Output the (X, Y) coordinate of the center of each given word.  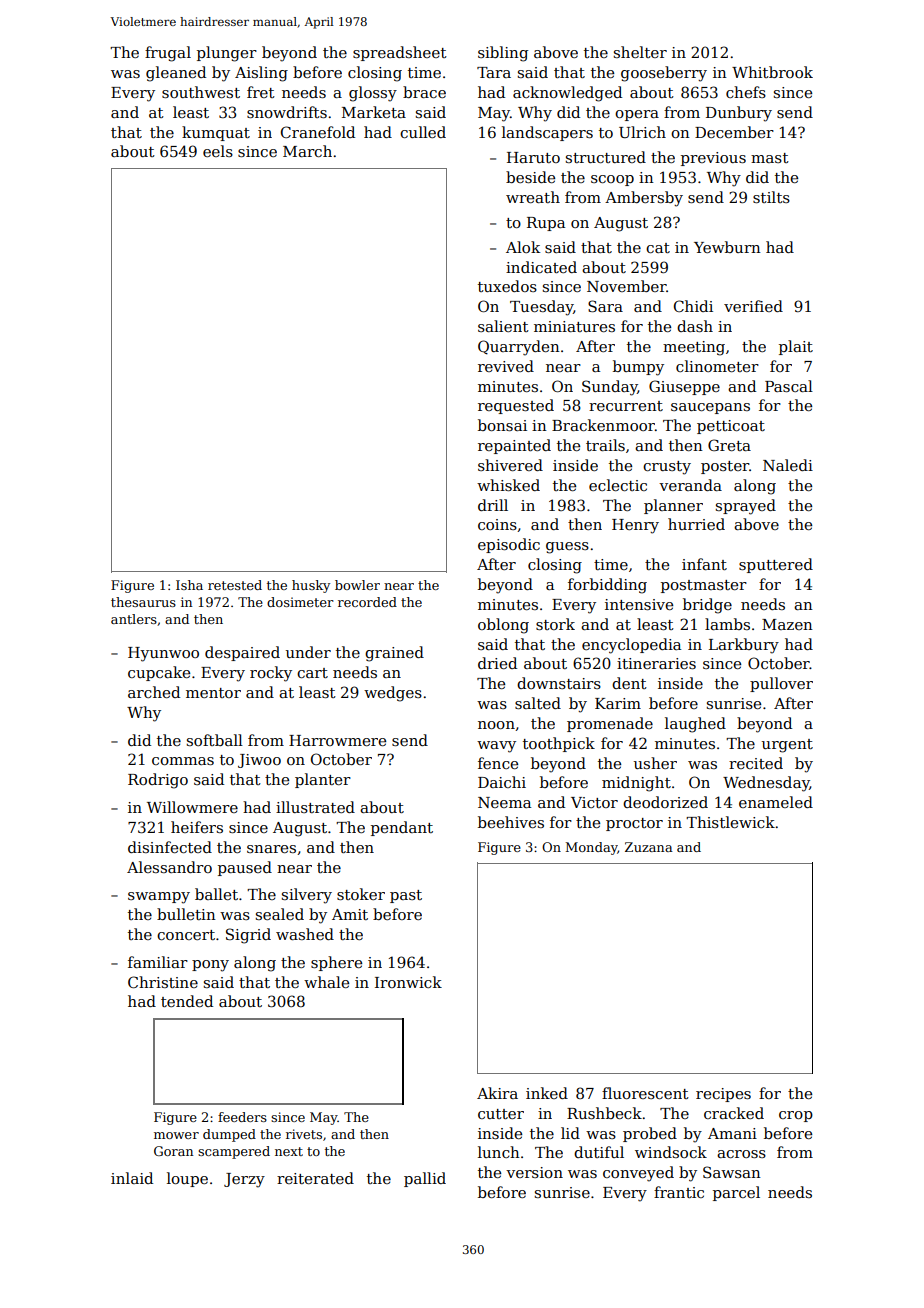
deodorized (665, 802)
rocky (271, 674)
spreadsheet (400, 53)
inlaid (132, 1178)
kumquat (216, 133)
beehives (511, 822)
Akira (497, 1093)
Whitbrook (772, 72)
